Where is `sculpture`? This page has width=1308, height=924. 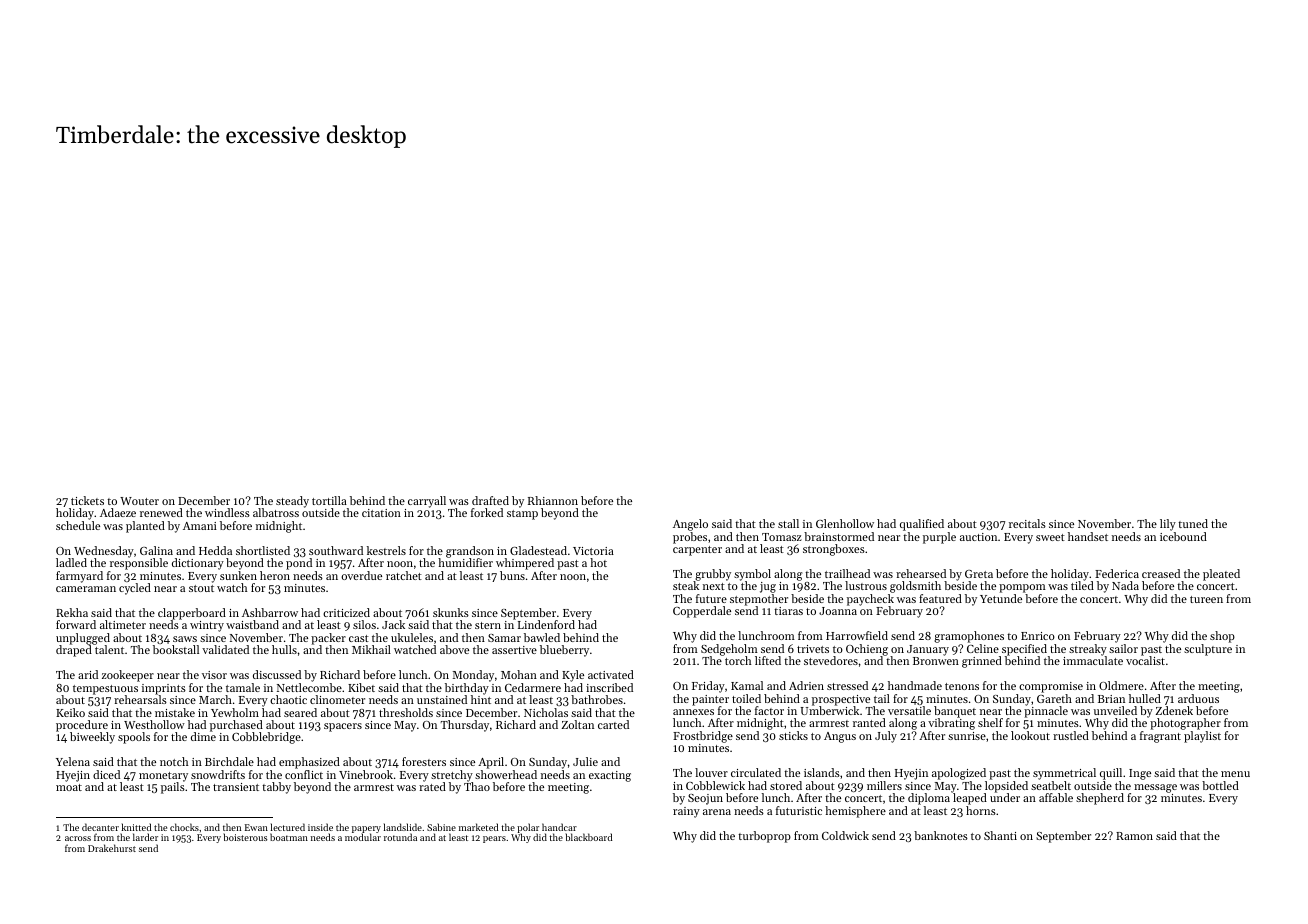
sculpture is located at coordinates (1208, 650).
